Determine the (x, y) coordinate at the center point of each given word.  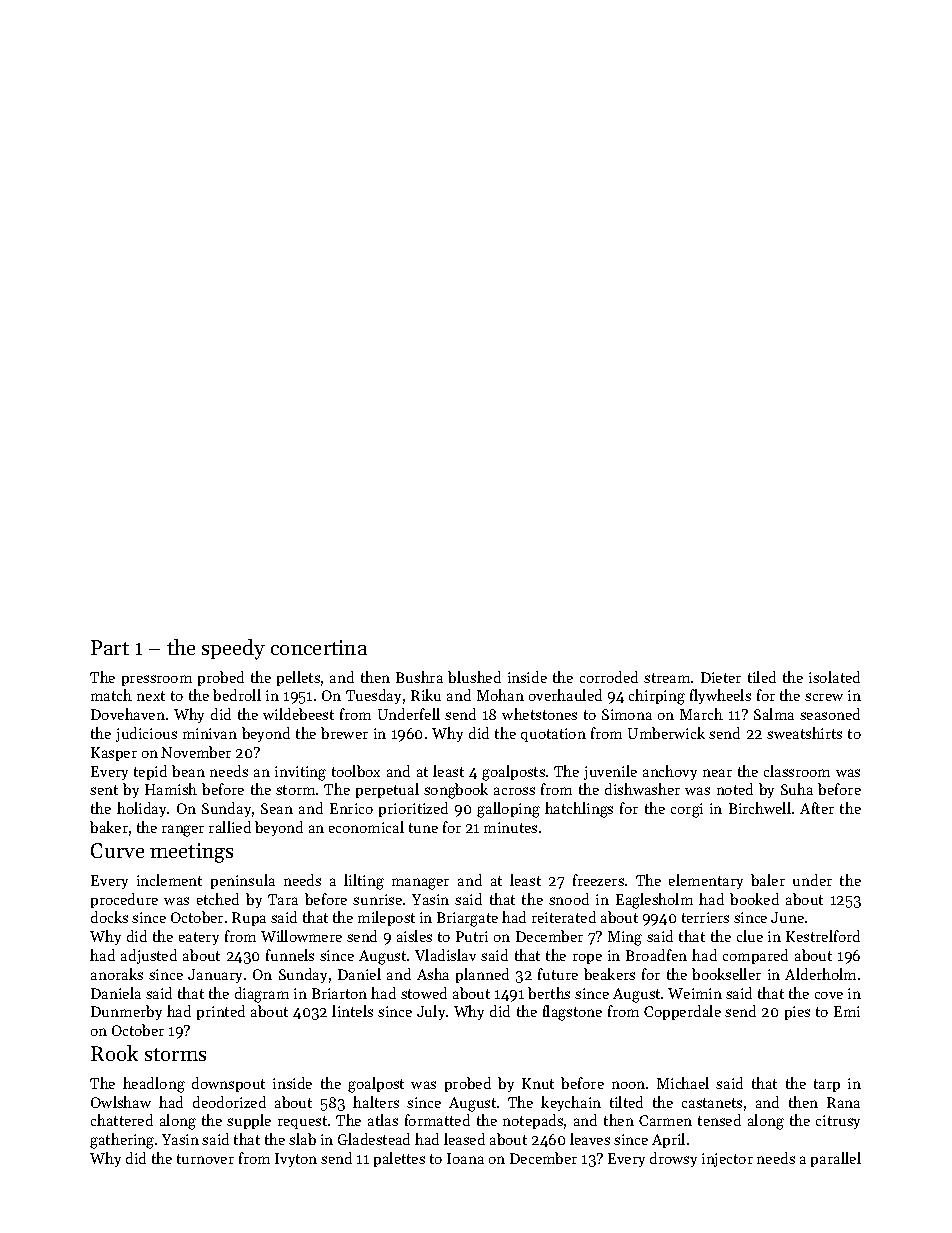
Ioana (465, 1158)
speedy (233, 649)
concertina (319, 647)
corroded (609, 677)
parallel (836, 1159)
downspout (228, 1084)
